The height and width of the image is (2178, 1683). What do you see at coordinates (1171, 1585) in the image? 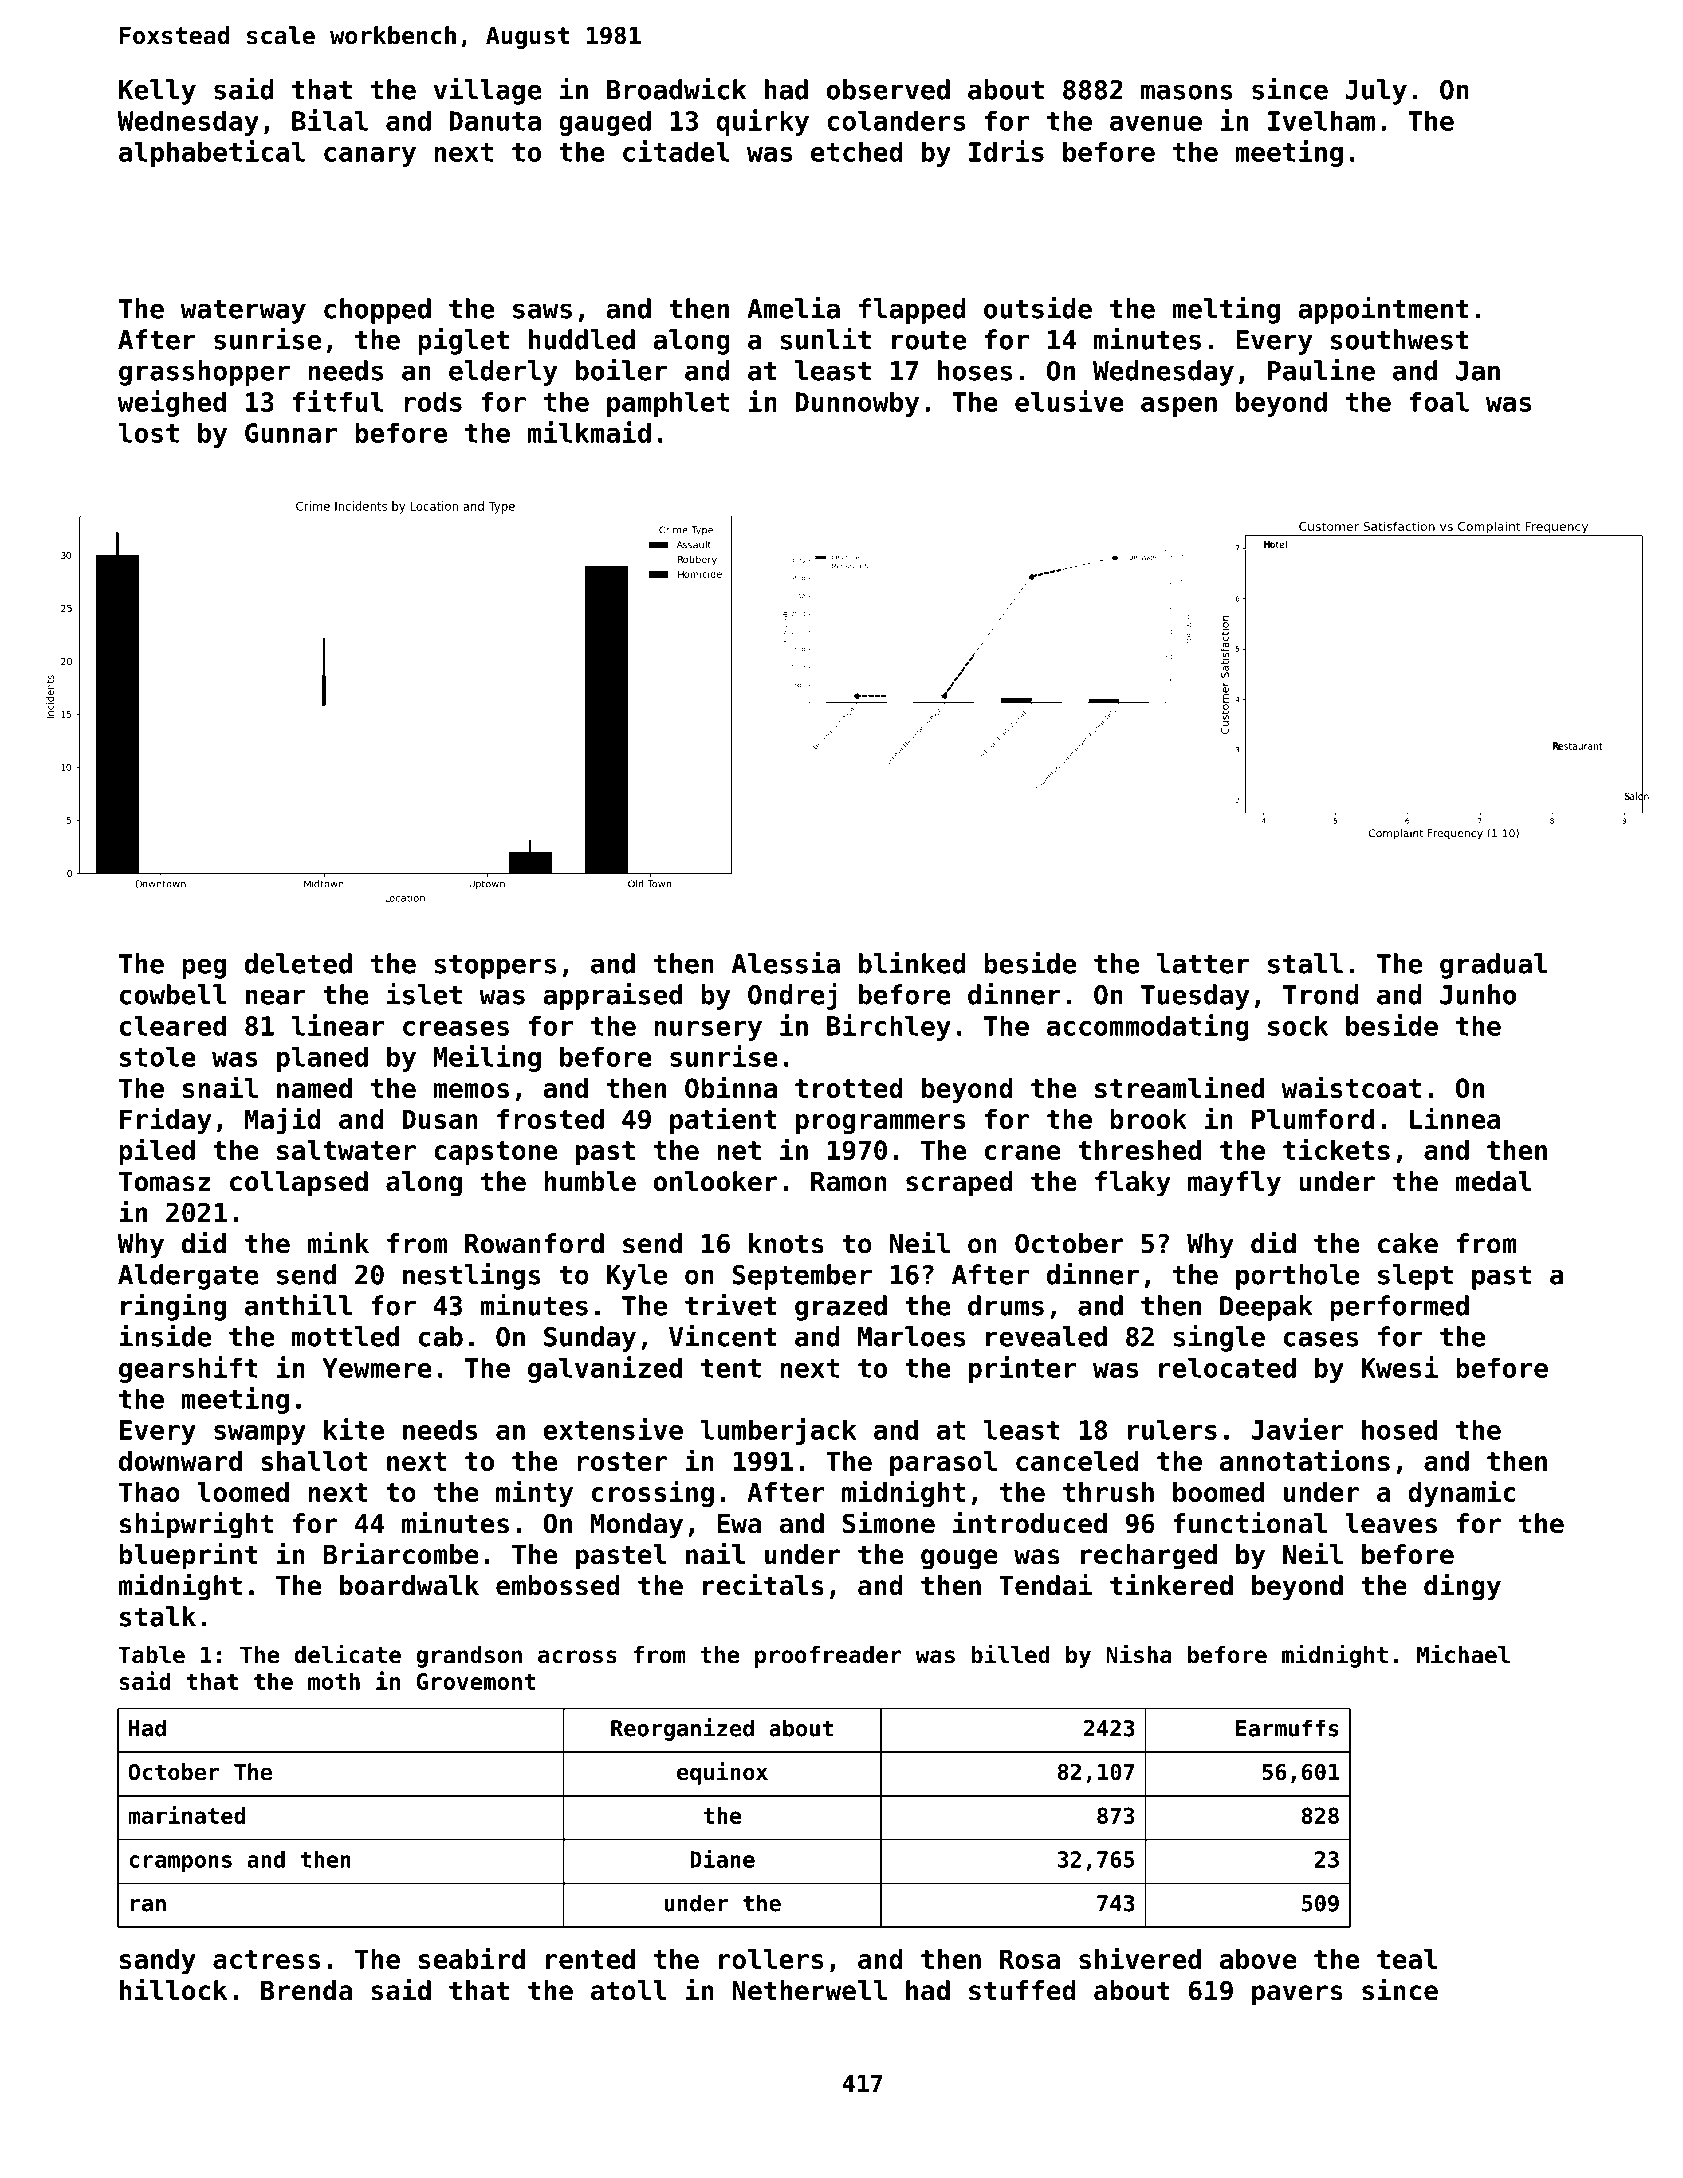
I see `tinkered` at bounding box center [1171, 1585].
